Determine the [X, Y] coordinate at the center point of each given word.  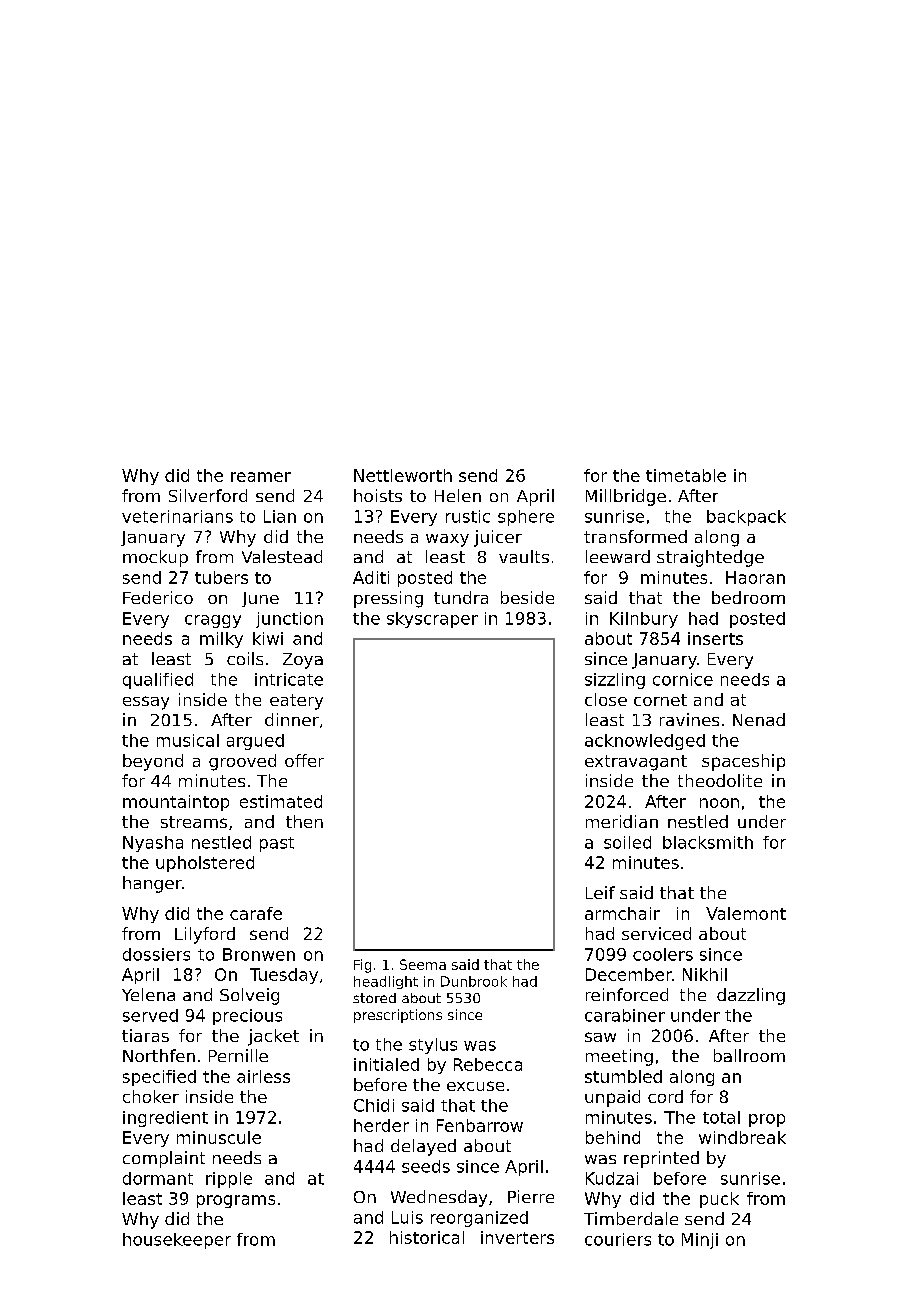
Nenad [759, 719]
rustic [468, 516]
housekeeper [177, 1241]
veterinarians [177, 516]
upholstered [205, 864]
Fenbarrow [480, 1125]
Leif [600, 892]
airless [263, 1076]
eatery [296, 702]
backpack [746, 518]
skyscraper [432, 620]
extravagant [636, 763]
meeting [619, 1057]
